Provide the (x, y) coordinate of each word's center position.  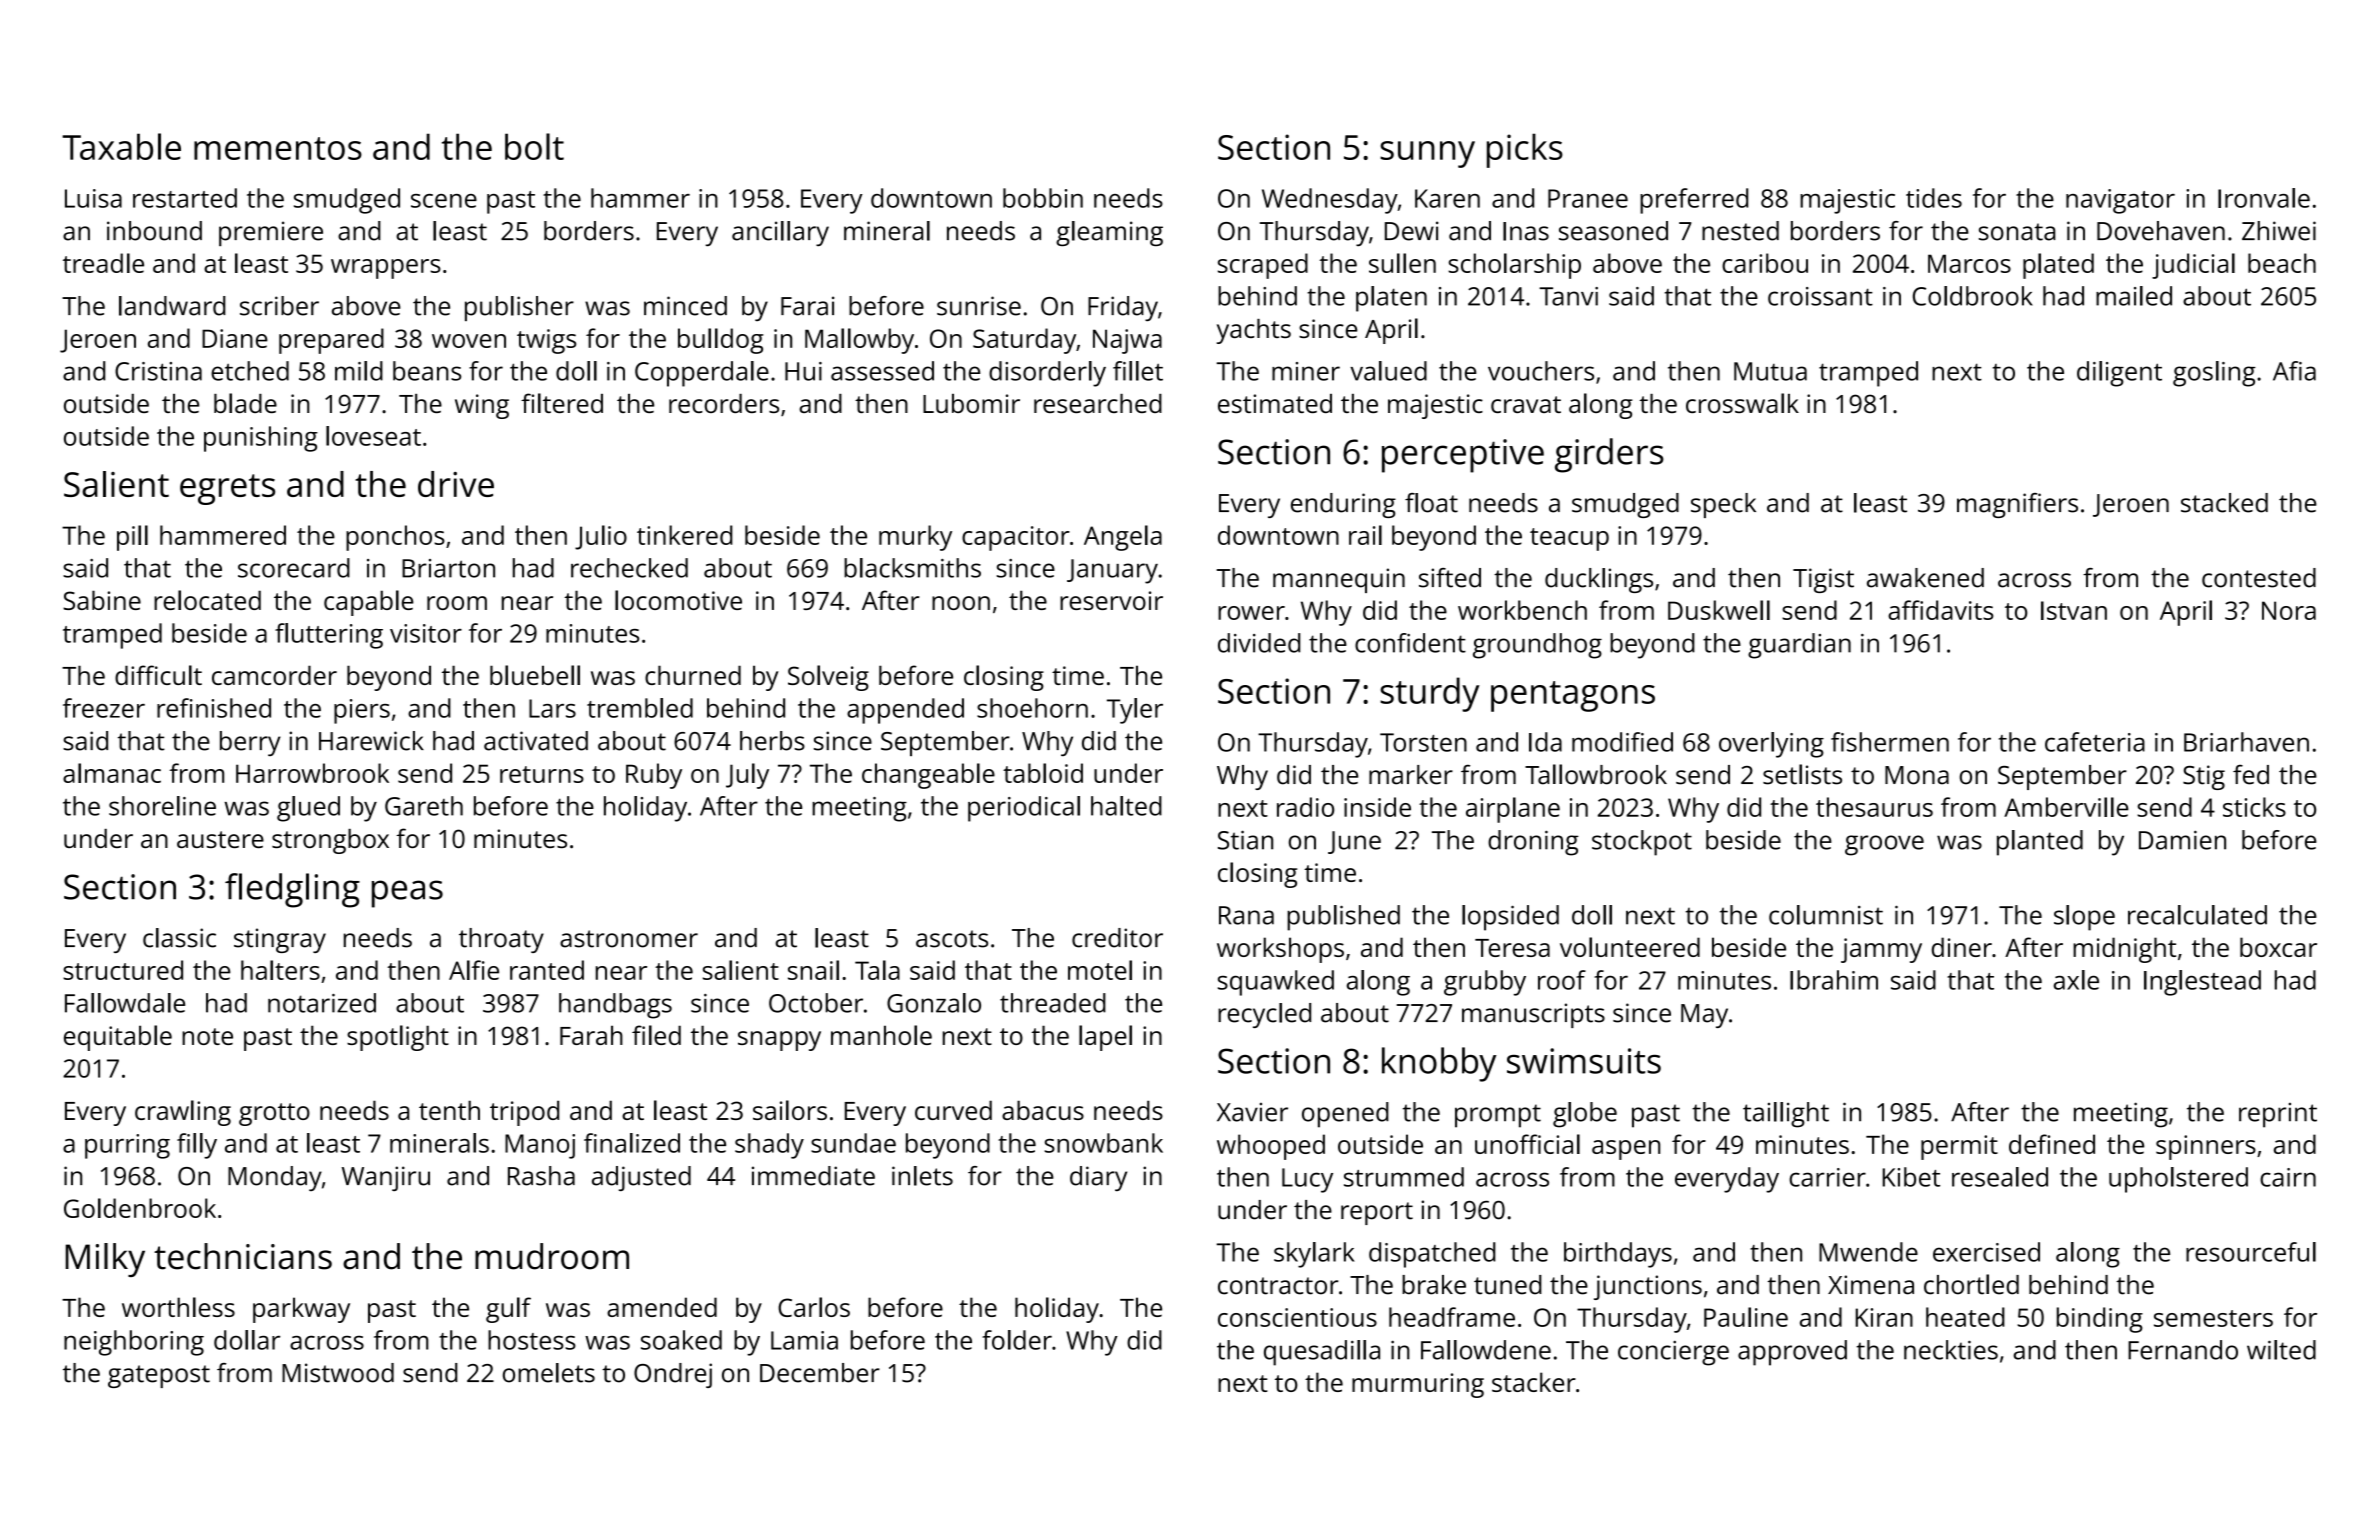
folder (1017, 1340)
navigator (2120, 201)
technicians (243, 1256)
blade (245, 403)
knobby (1439, 1064)
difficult (158, 675)
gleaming (1109, 233)
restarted (185, 198)
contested (2259, 578)
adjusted (641, 1178)
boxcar (2278, 947)
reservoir (1111, 600)
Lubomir (971, 403)
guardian (1799, 646)
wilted (2281, 1350)
